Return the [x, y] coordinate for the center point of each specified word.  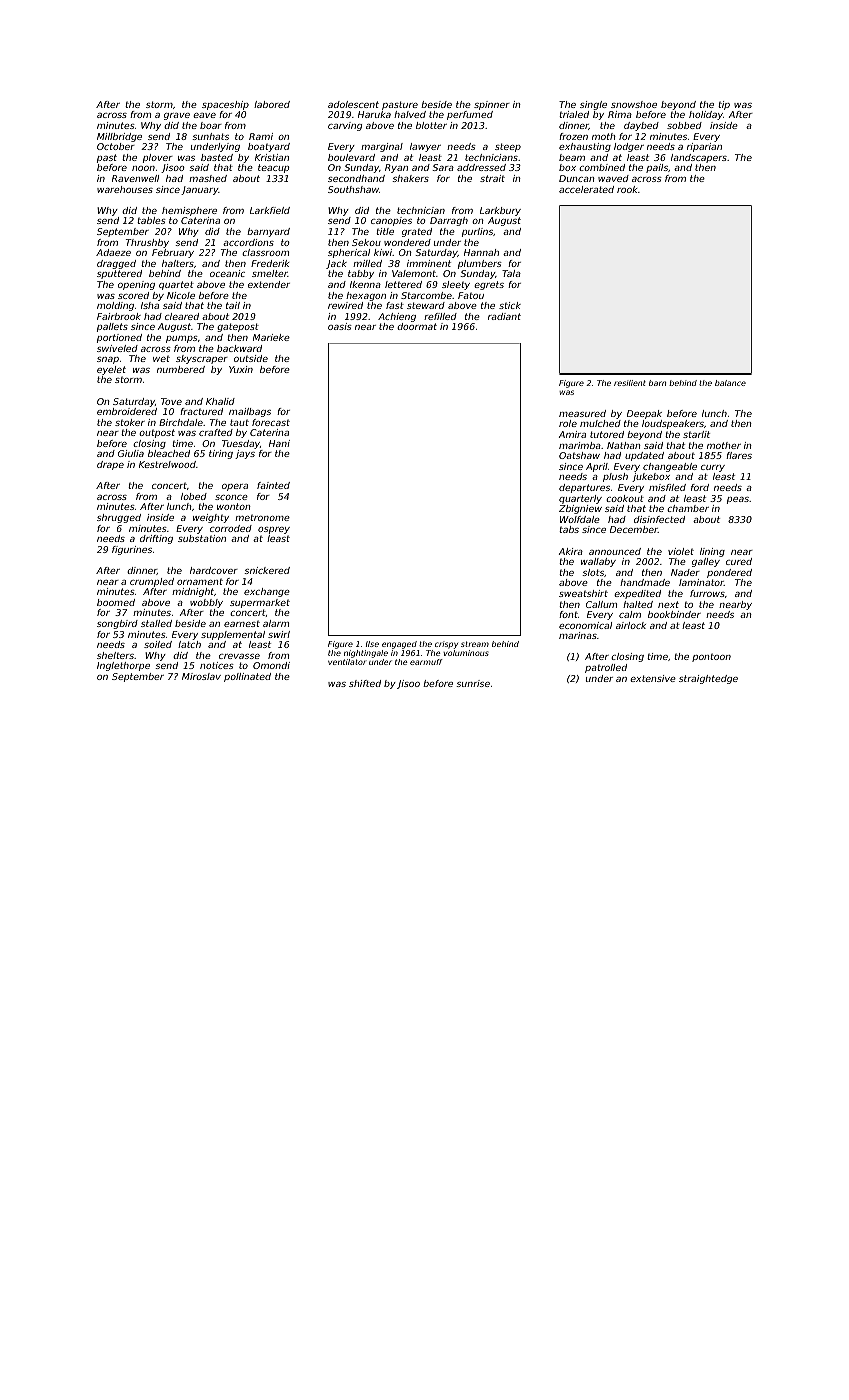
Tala [511, 273]
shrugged [119, 518]
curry [713, 468]
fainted [273, 485]
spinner [492, 105]
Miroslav [201, 676]
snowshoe [634, 104]
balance [730, 383]
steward [426, 305]
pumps [182, 339]
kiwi [383, 252]
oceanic [227, 273]
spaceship [225, 105]
